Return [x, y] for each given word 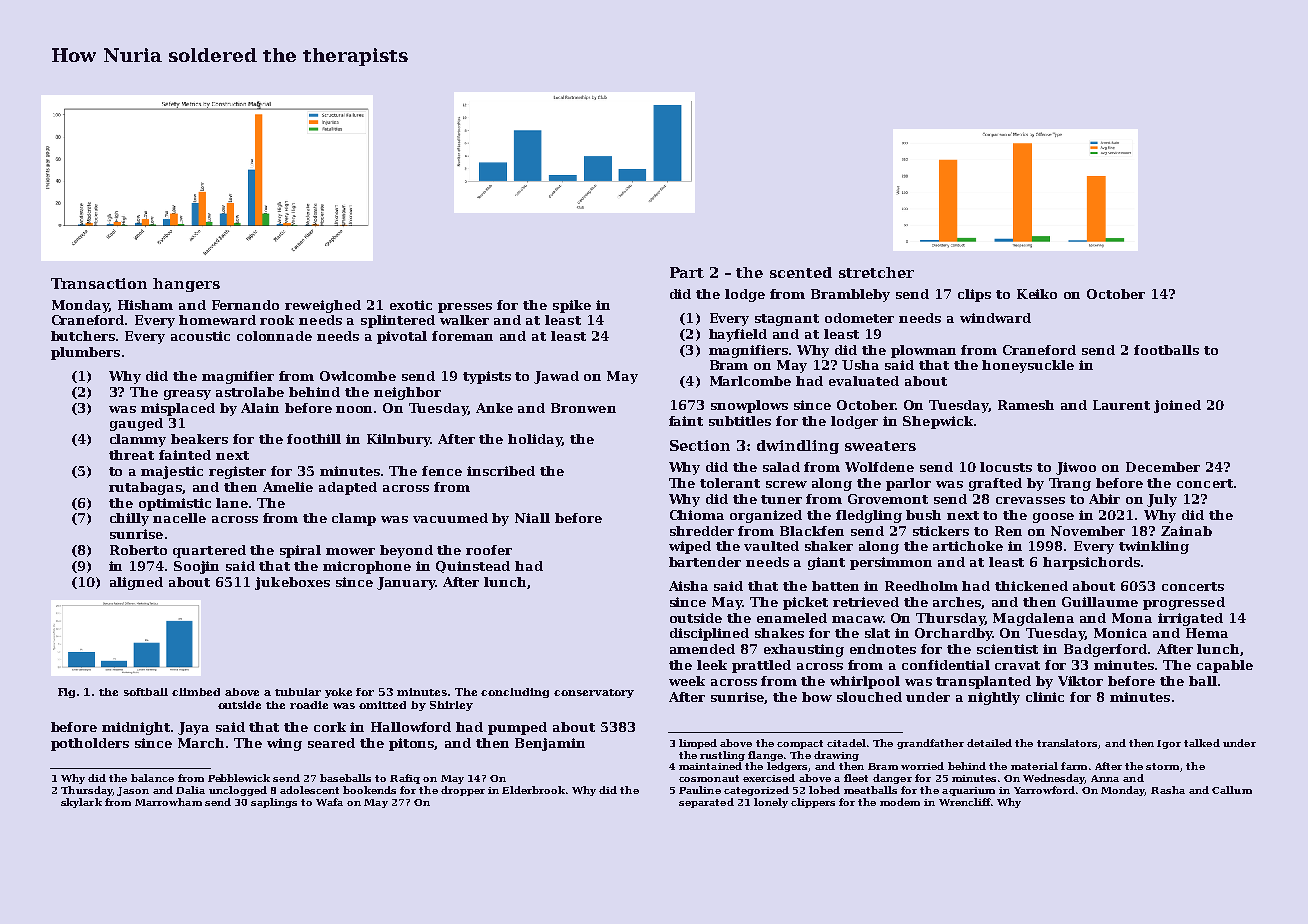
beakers [199, 439]
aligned [136, 583]
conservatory [594, 693]
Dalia [190, 790]
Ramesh [1026, 405]
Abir [1104, 499]
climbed [196, 692]
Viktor [1080, 681]
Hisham [145, 305]
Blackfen [812, 531]
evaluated [864, 381]
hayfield [738, 335]
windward [995, 318]
